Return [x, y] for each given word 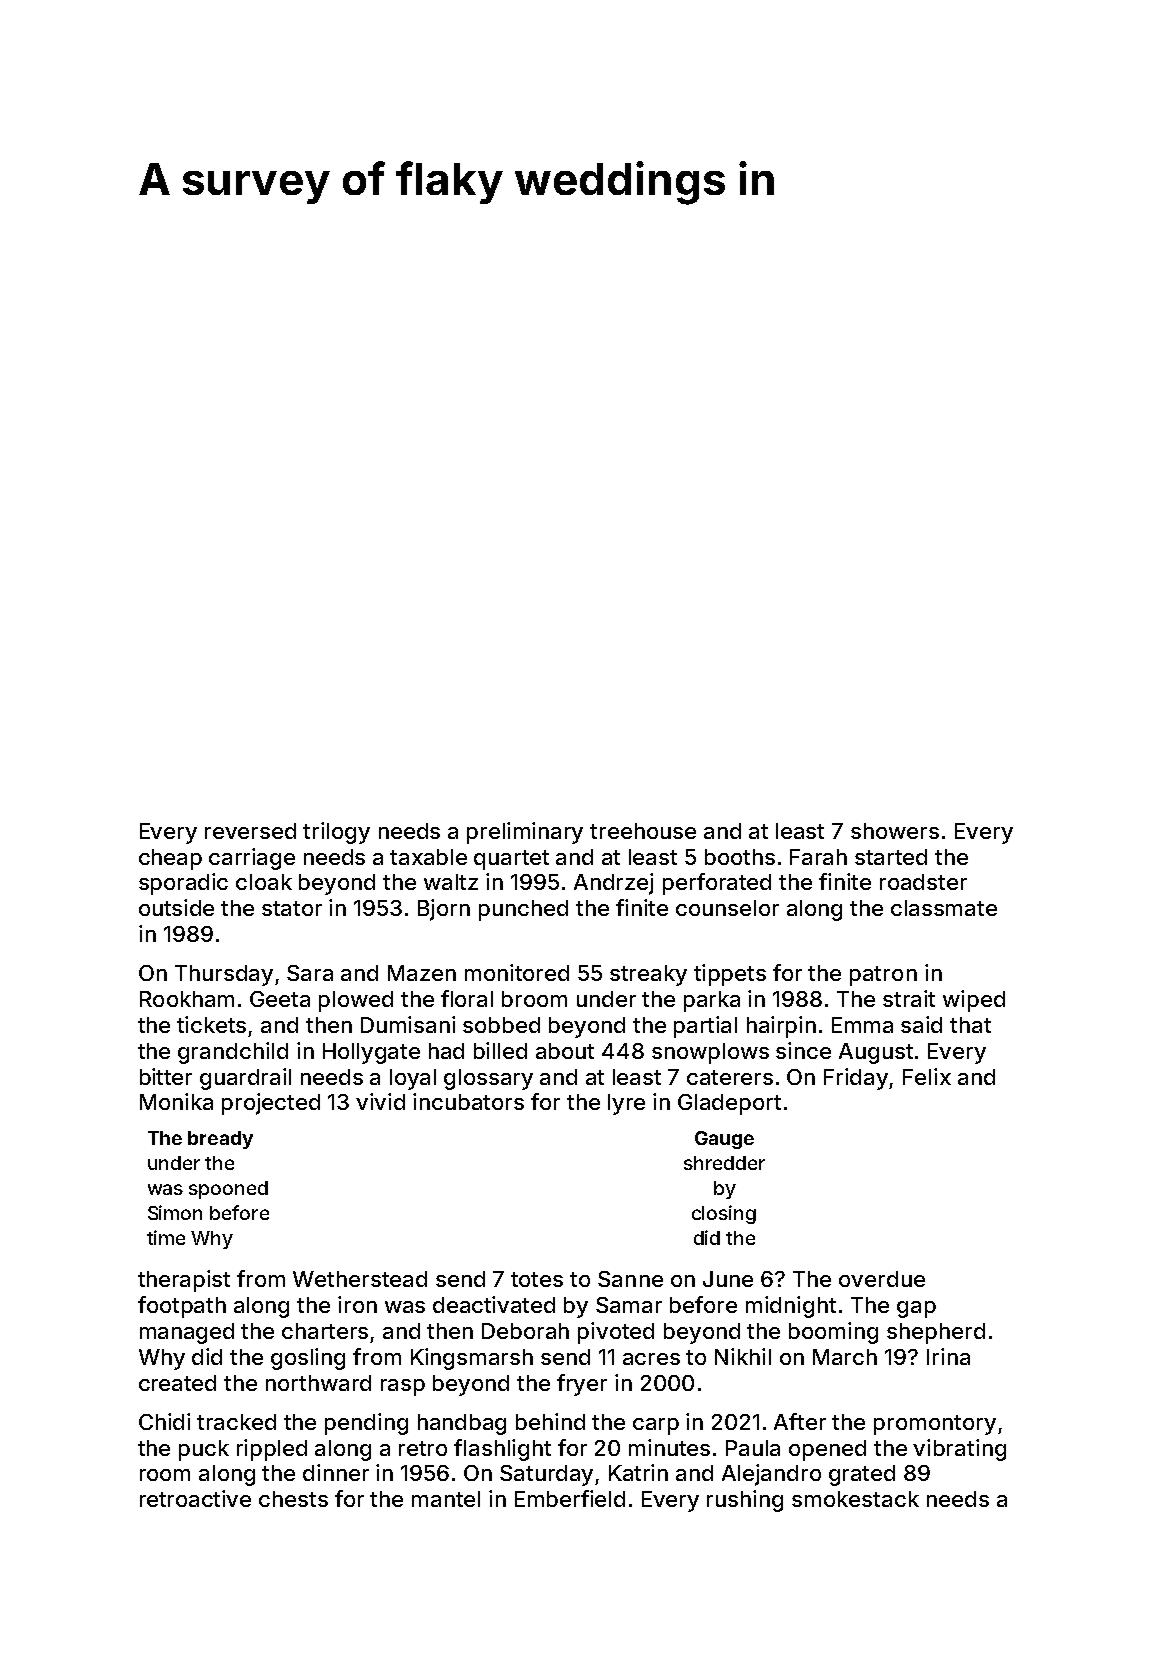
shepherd [936, 1333]
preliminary [525, 833]
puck [204, 1450]
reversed [250, 831]
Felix [927, 1076]
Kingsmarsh [472, 1359]
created [177, 1383]
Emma [862, 1025]
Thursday [224, 975]
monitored [517, 972]
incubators [468, 1101]
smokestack [855, 1499]
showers [895, 831]
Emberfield [570, 1498]
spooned [228, 1190]
